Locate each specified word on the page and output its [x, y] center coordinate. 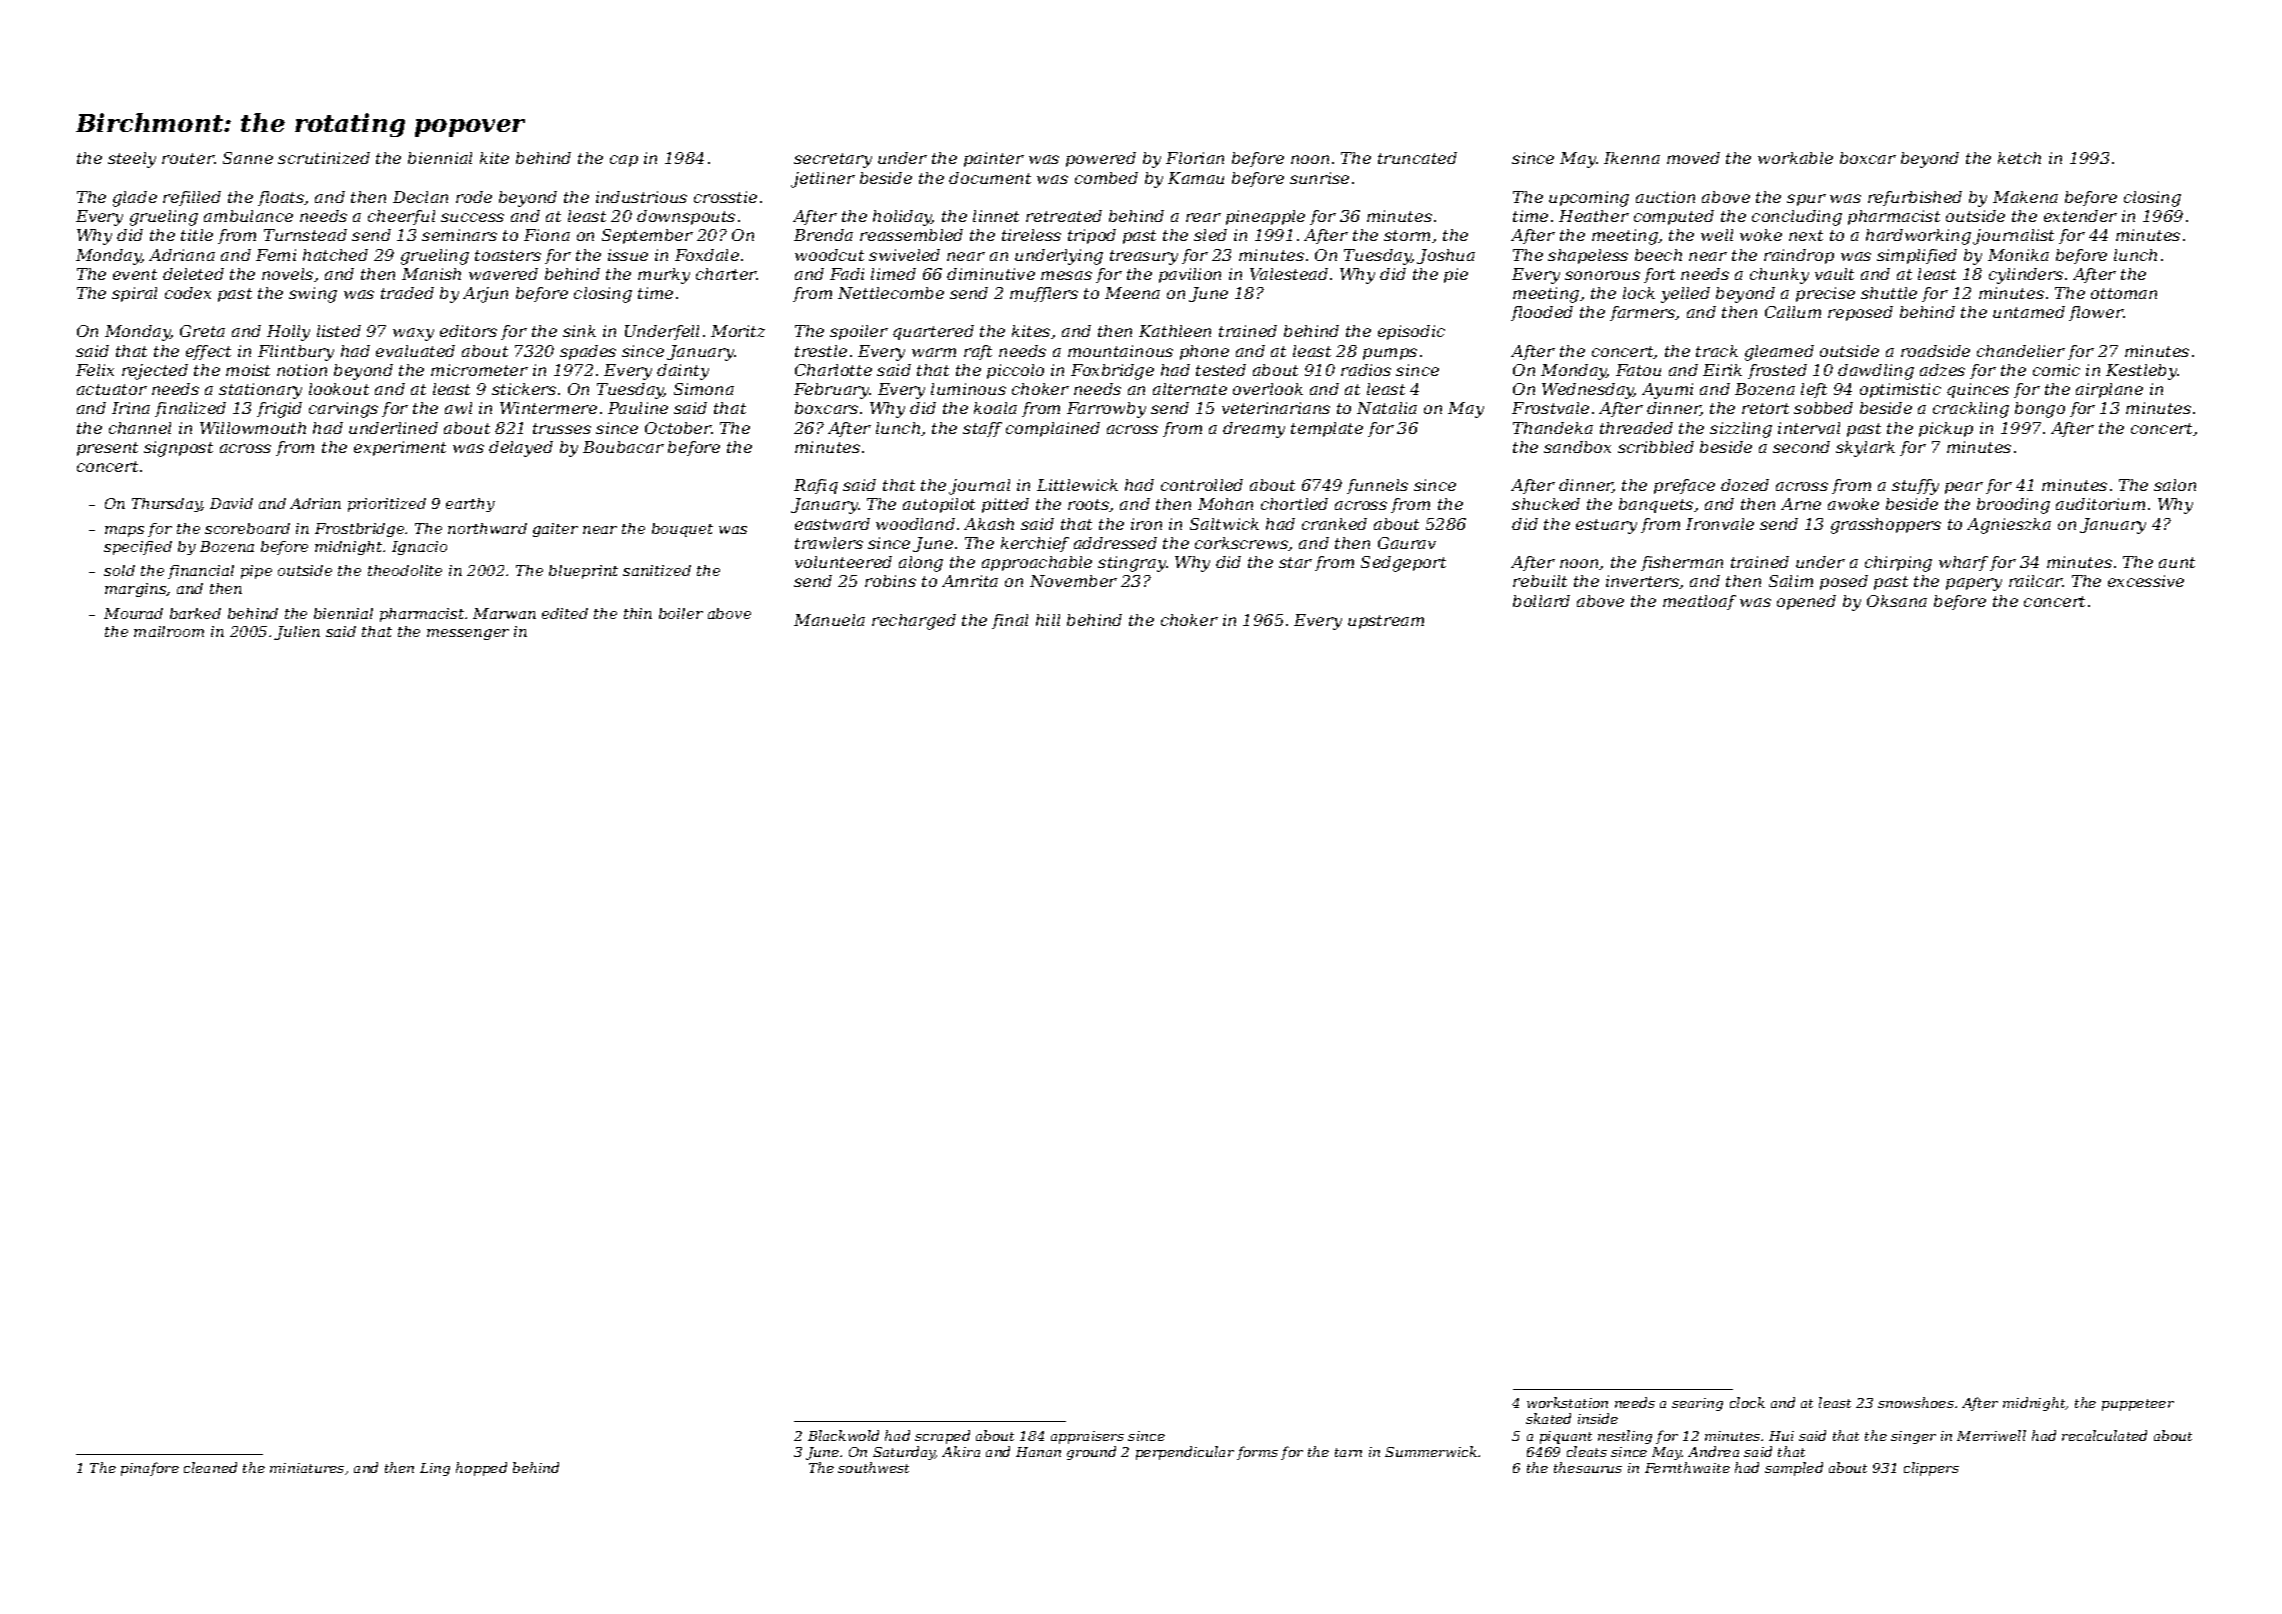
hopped [481, 1469]
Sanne [248, 158]
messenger [468, 634]
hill [1048, 620]
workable [1795, 158]
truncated [1417, 158]
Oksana [1897, 601]
